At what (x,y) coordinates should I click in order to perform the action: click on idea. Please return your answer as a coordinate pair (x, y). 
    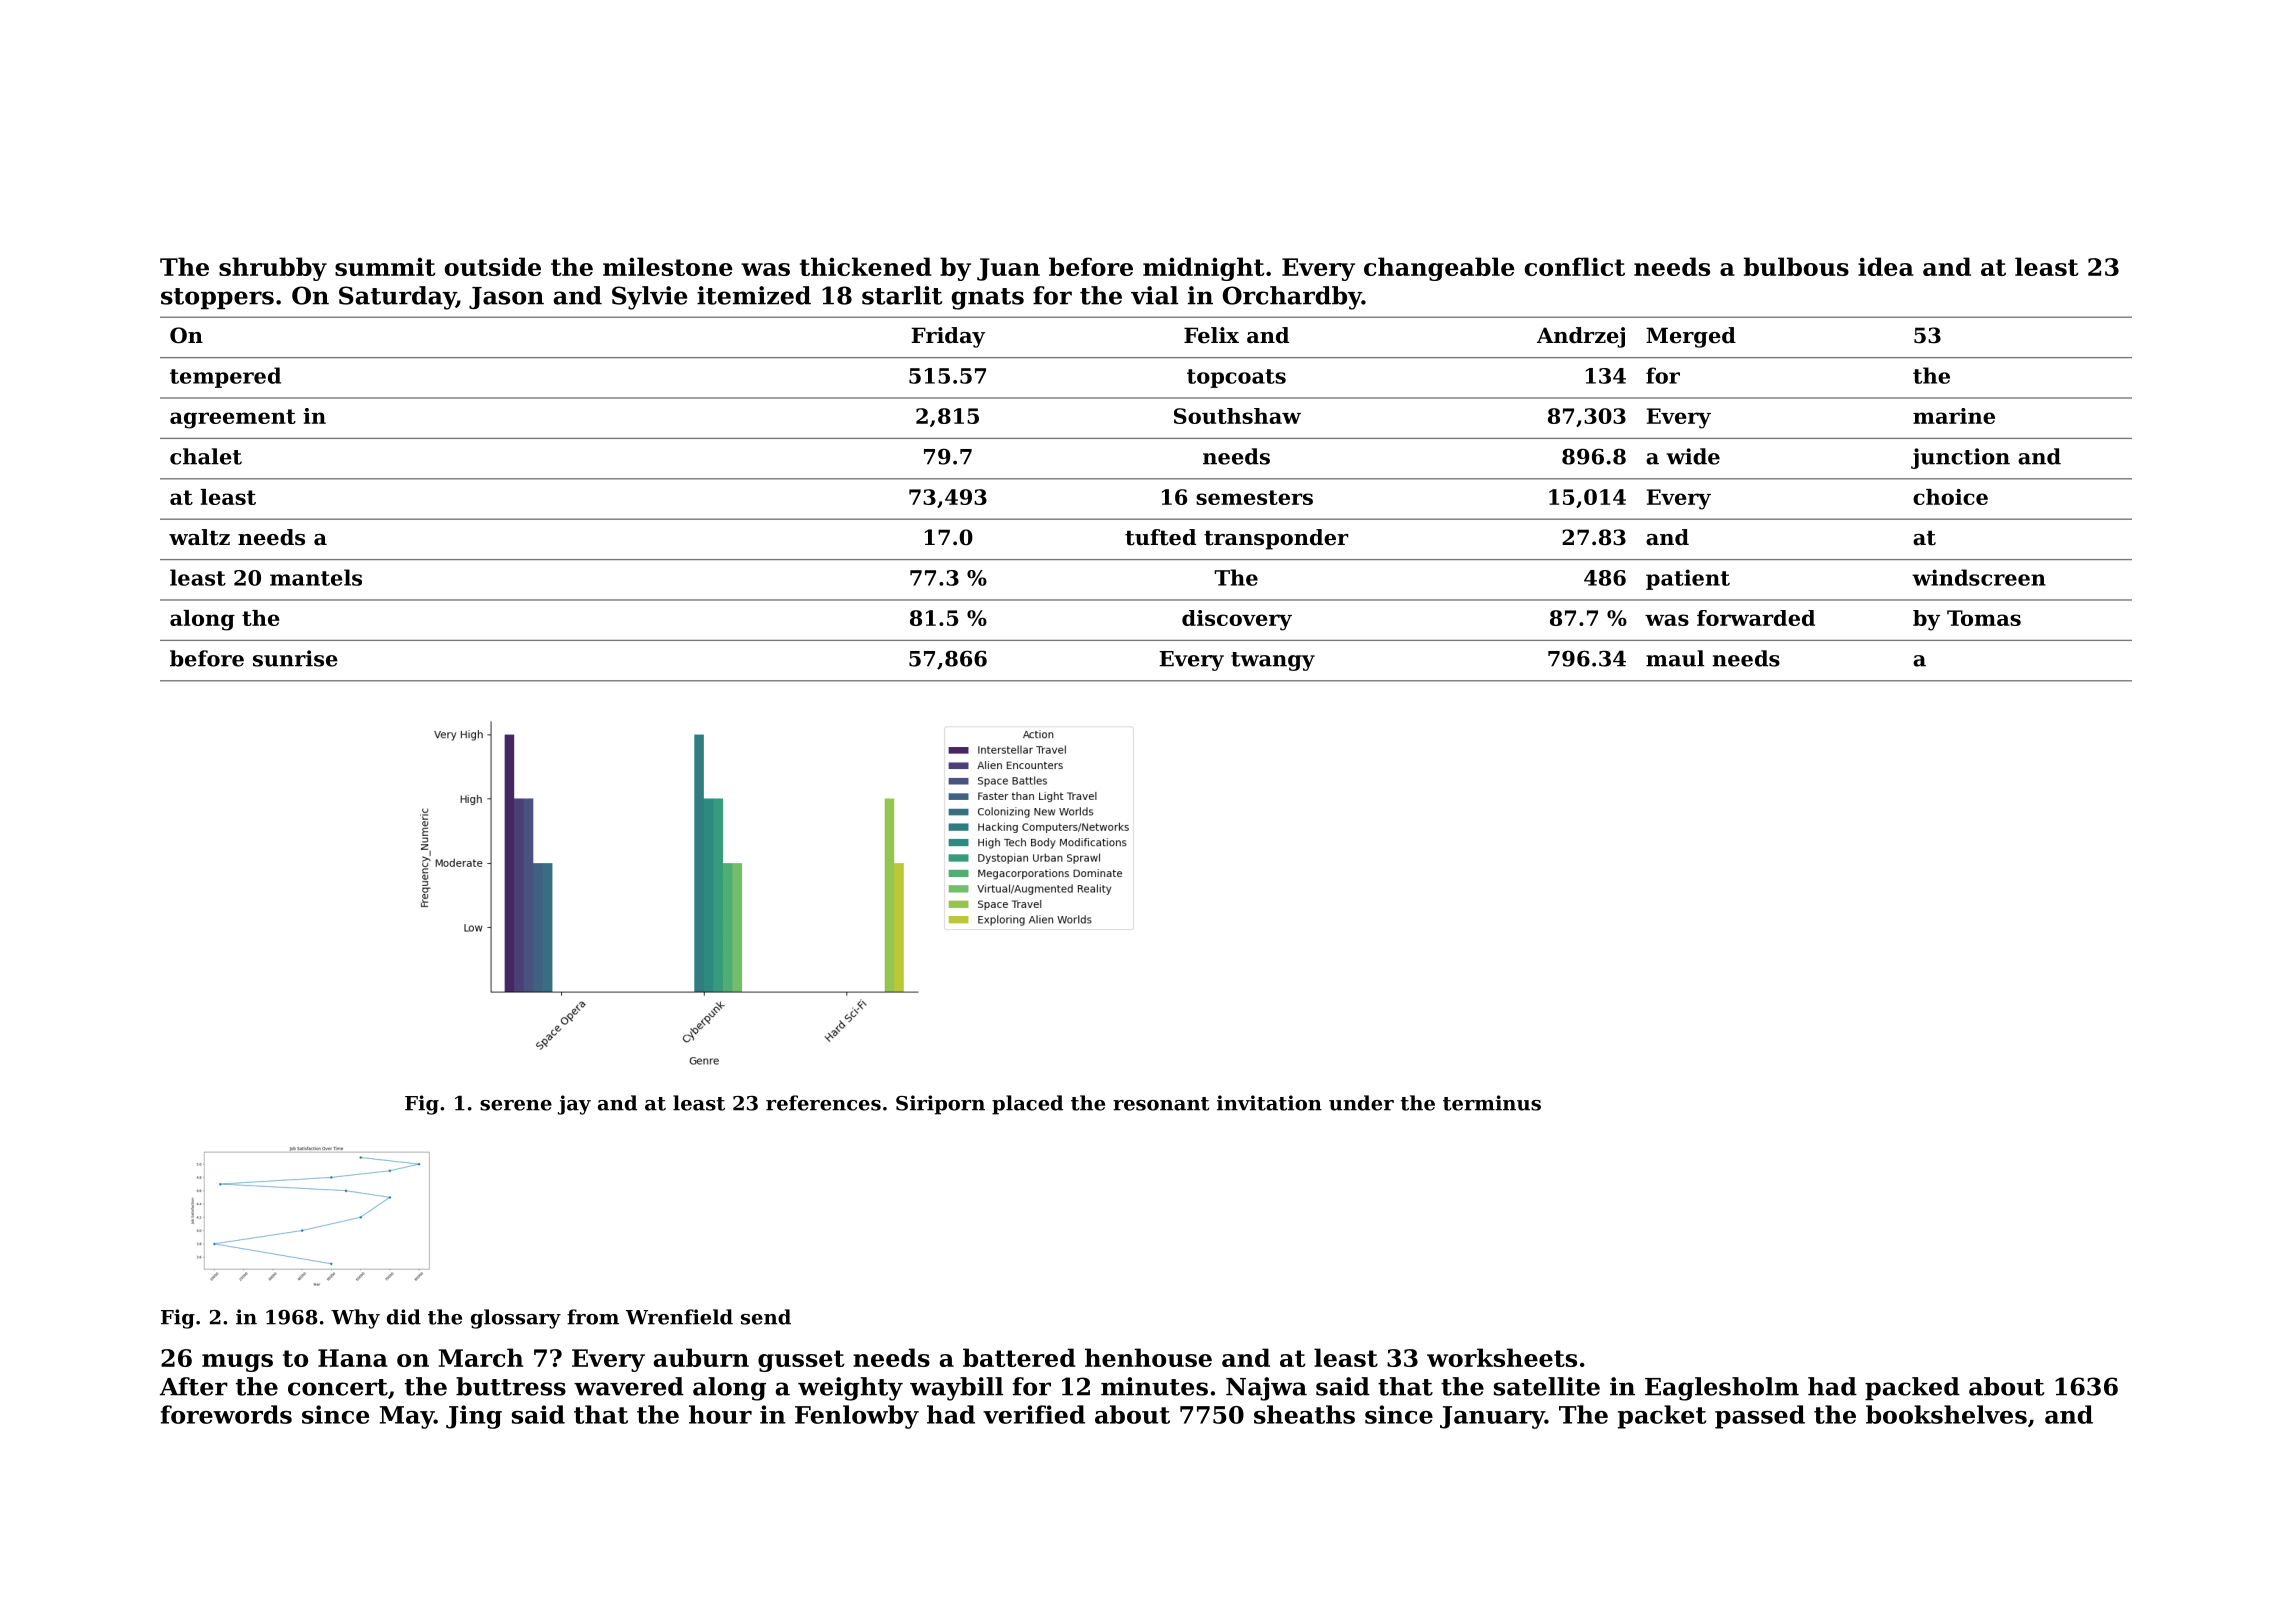
    Looking at the image, I should click on (1886, 266).
